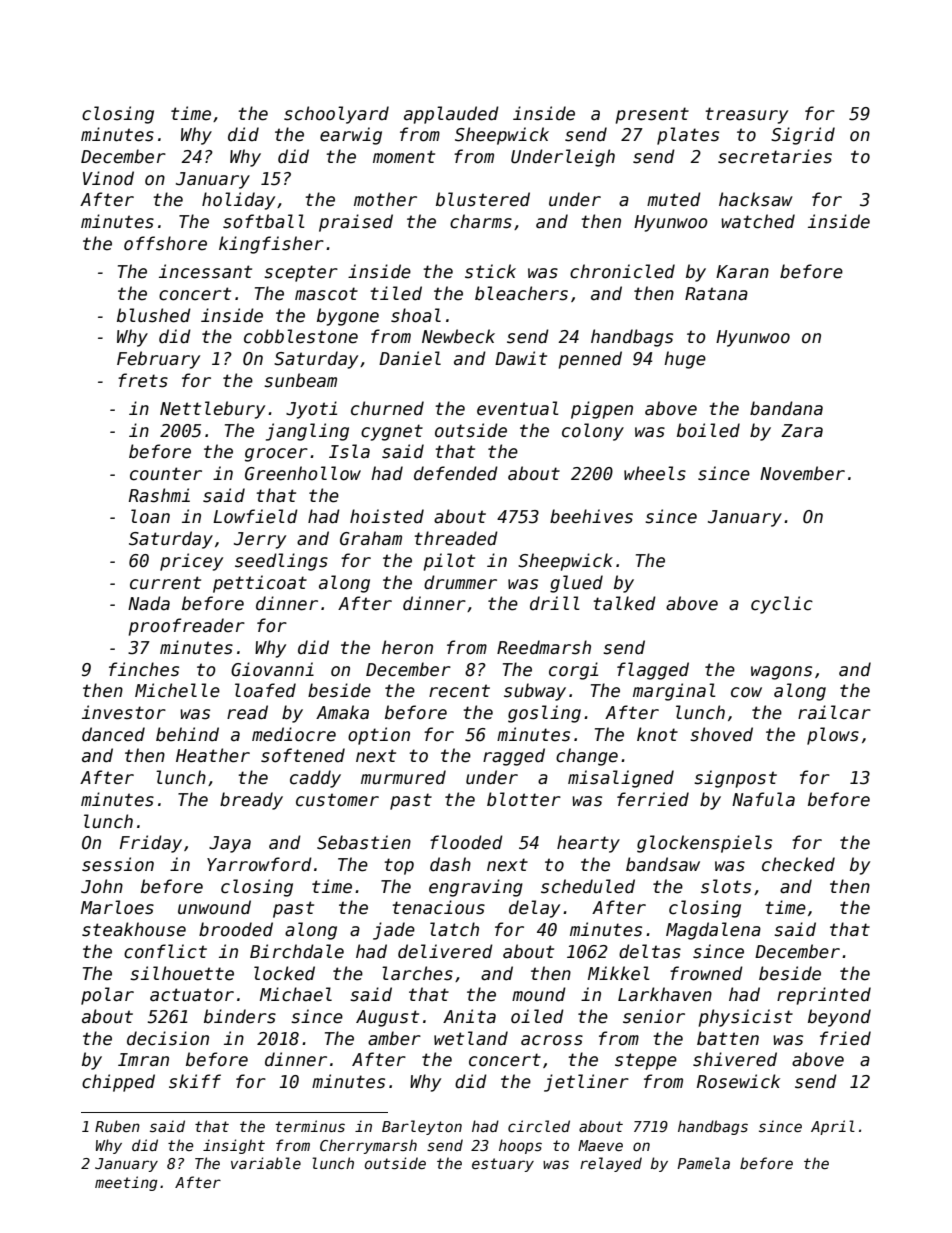  What do you see at coordinates (590, 360) in the page?
I see `penned` at bounding box center [590, 360].
